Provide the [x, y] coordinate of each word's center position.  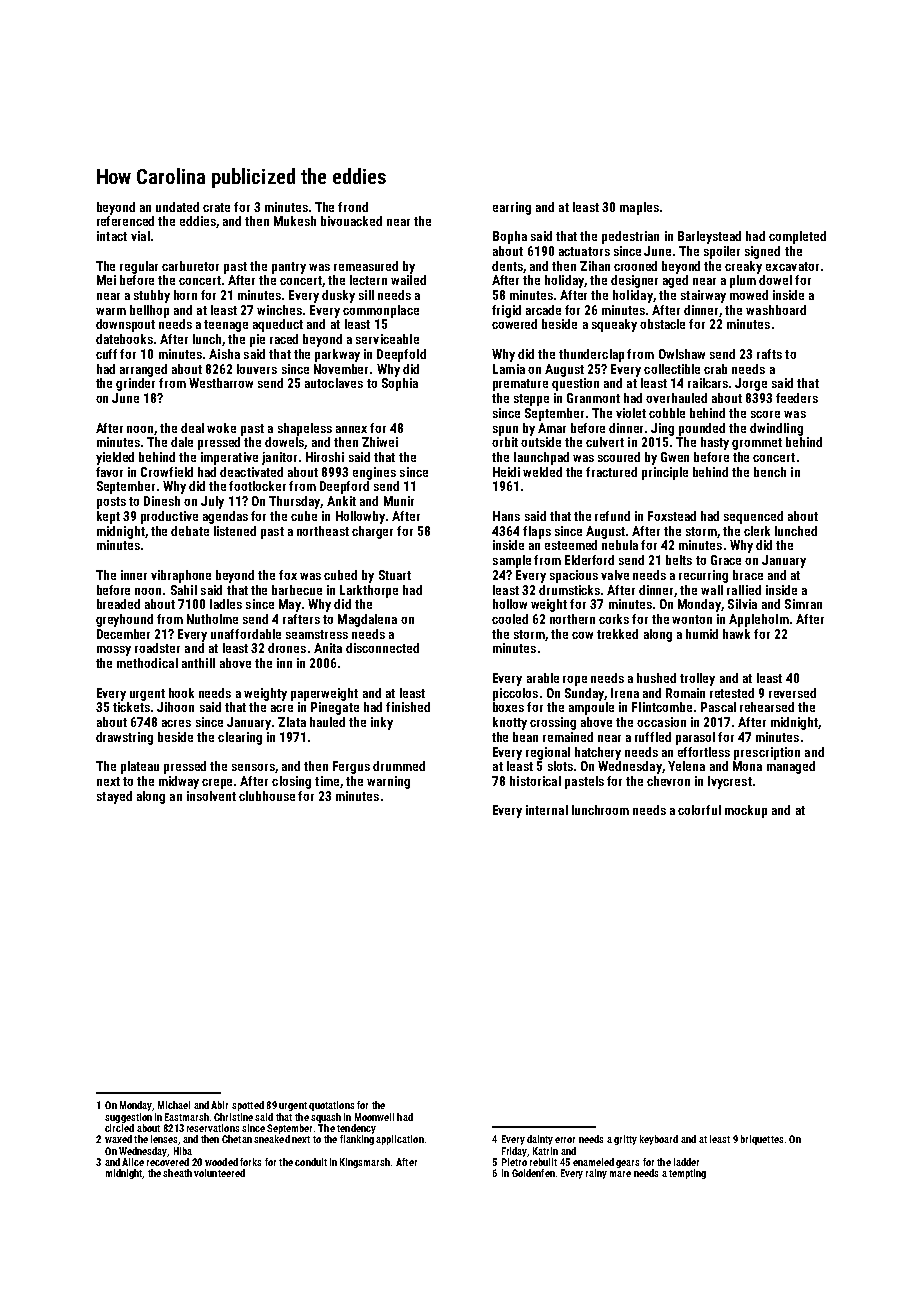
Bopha [510, 237]
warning [388, 782]
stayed [114, 797]
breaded [118, 604]
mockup [746, 811]
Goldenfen [533, 1173]
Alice [133, 1162]
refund [612, 516]
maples [639, 208]
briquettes [762, 1140]
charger [372, 532]
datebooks [124, 339]
